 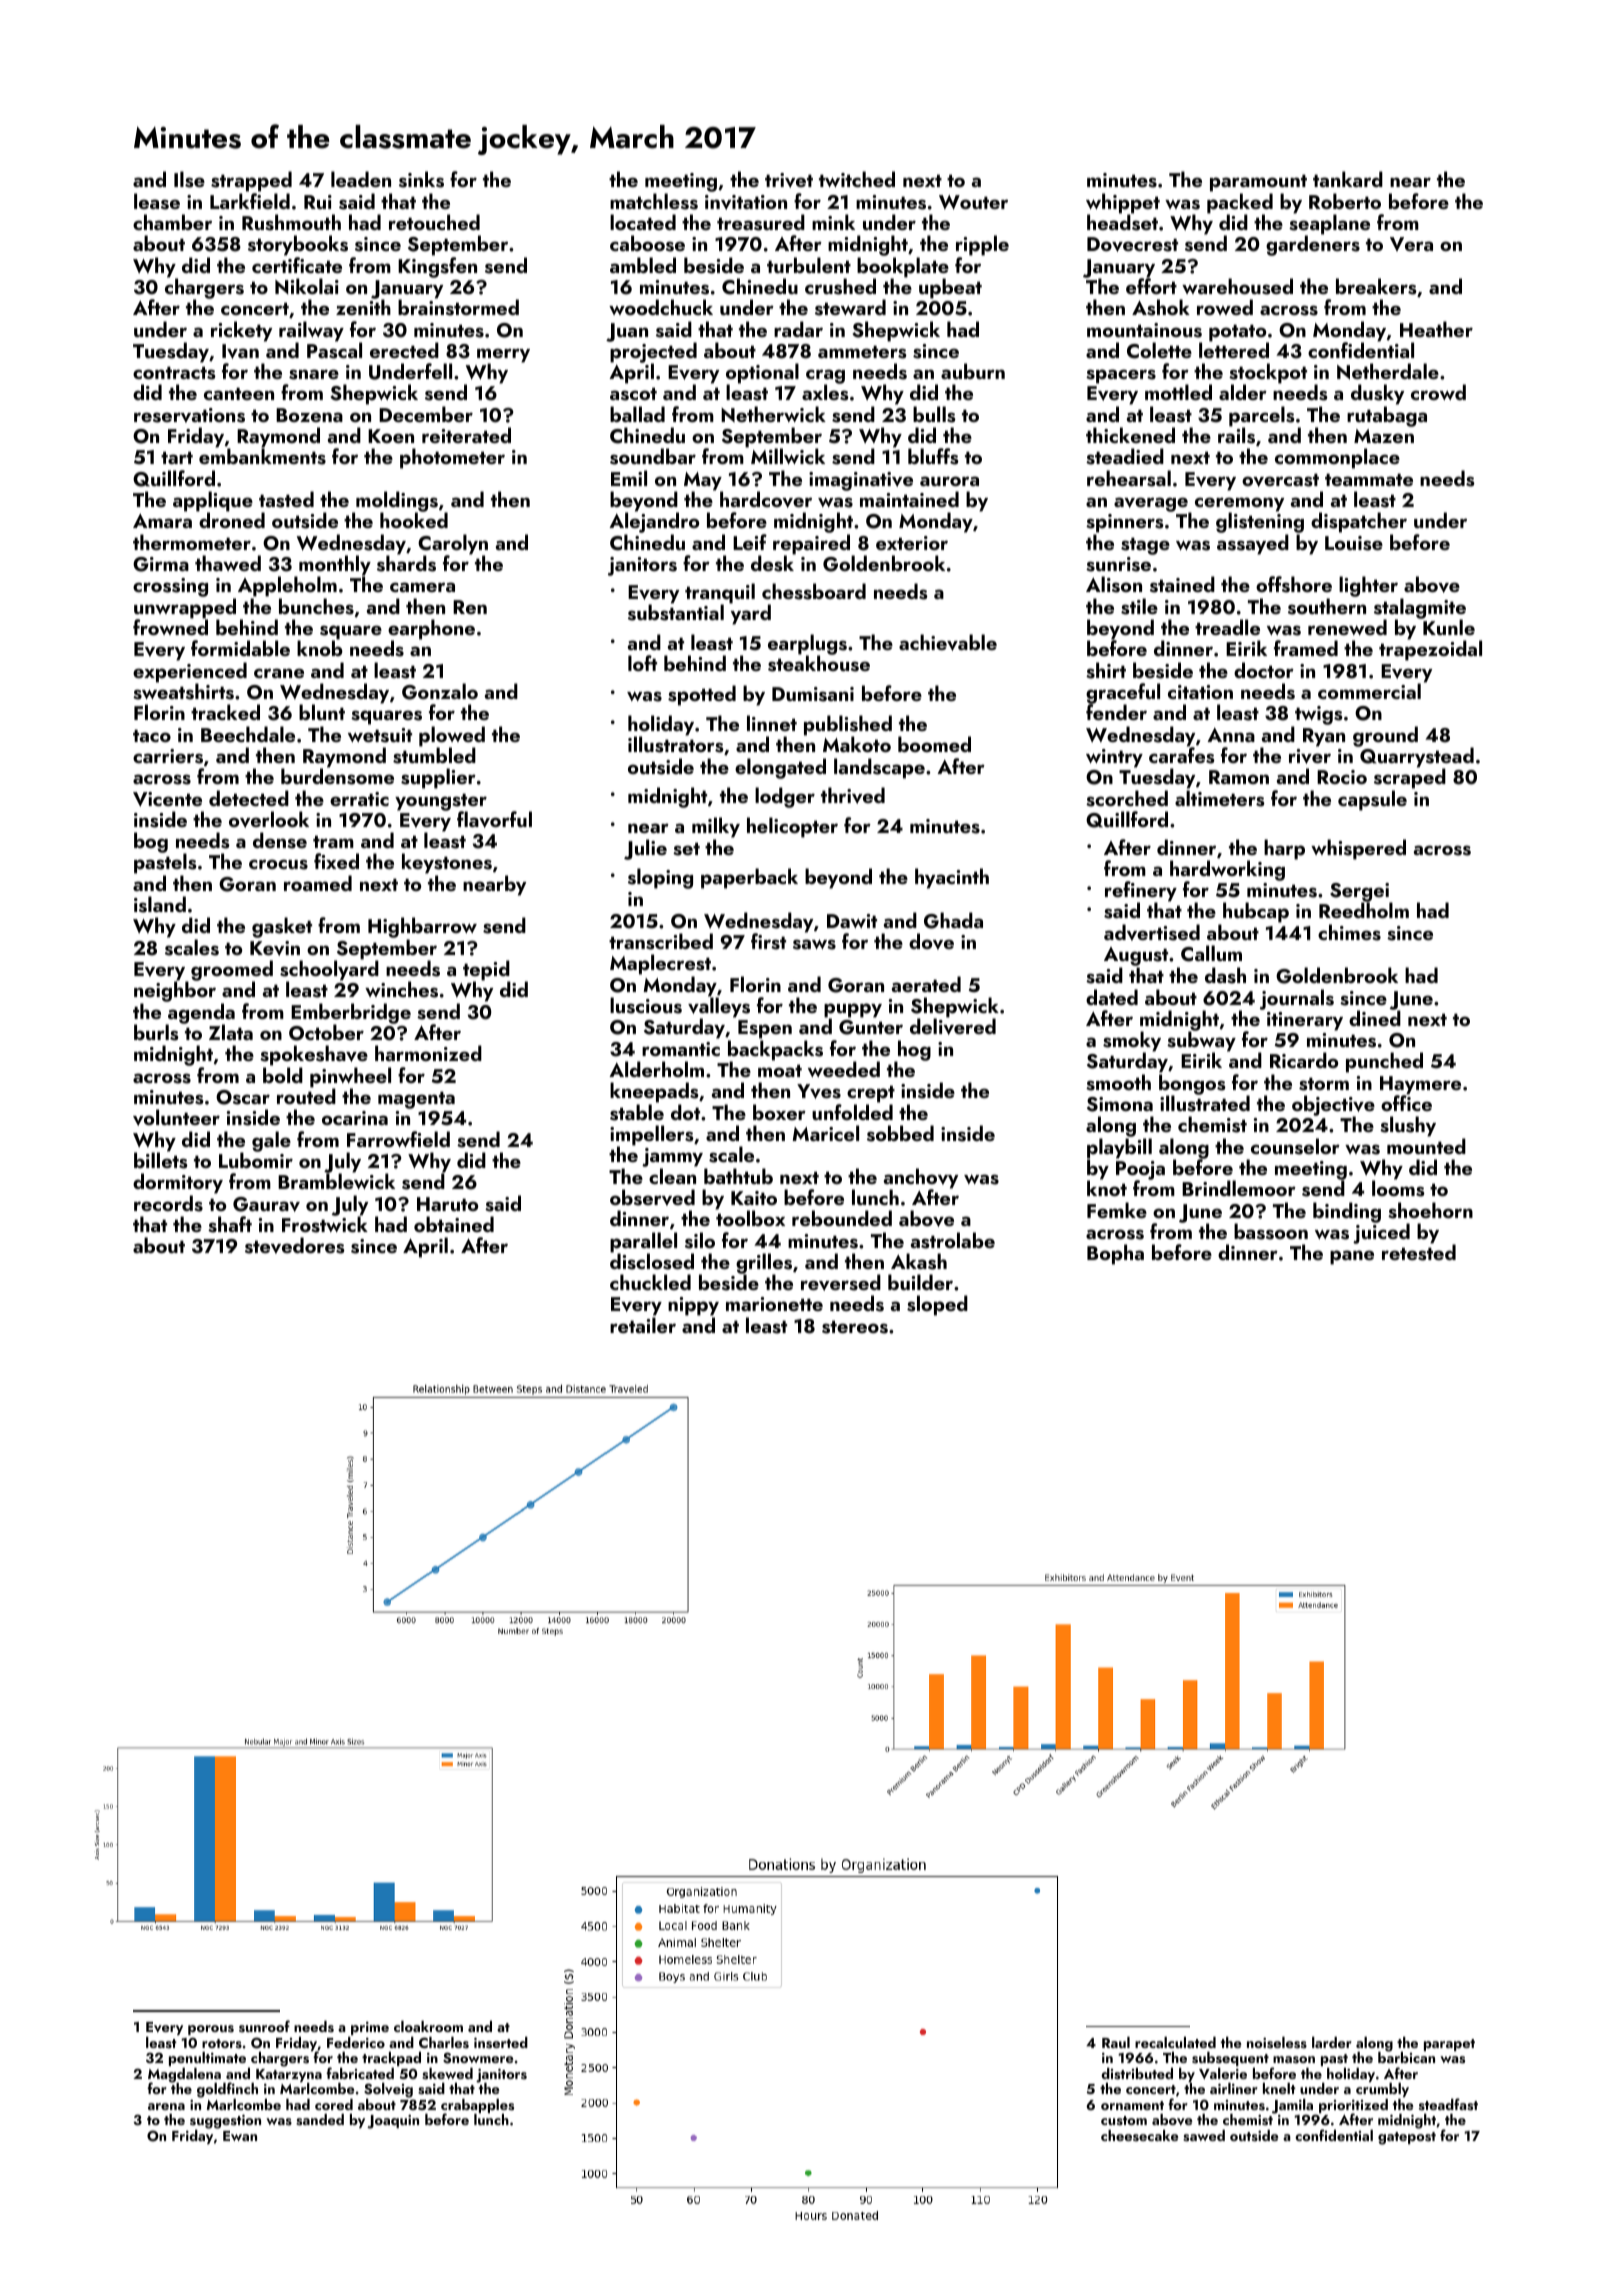 What do you see at coordinates (1116, 2042) in the screenshot?
I see `Raul` at bounding box center [1116, 2042].
